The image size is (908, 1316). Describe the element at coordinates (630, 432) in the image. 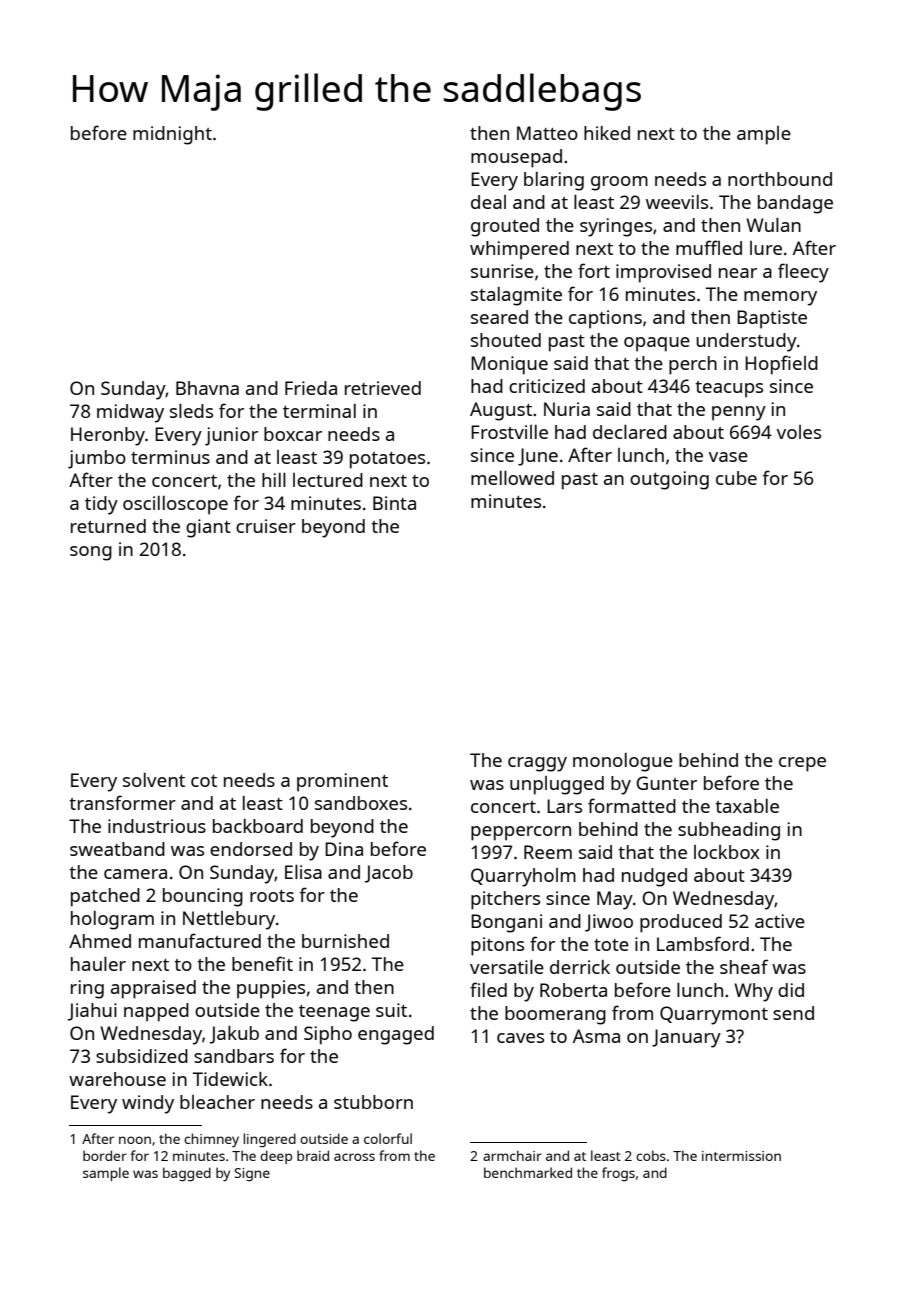

I see `declared` at that location.
